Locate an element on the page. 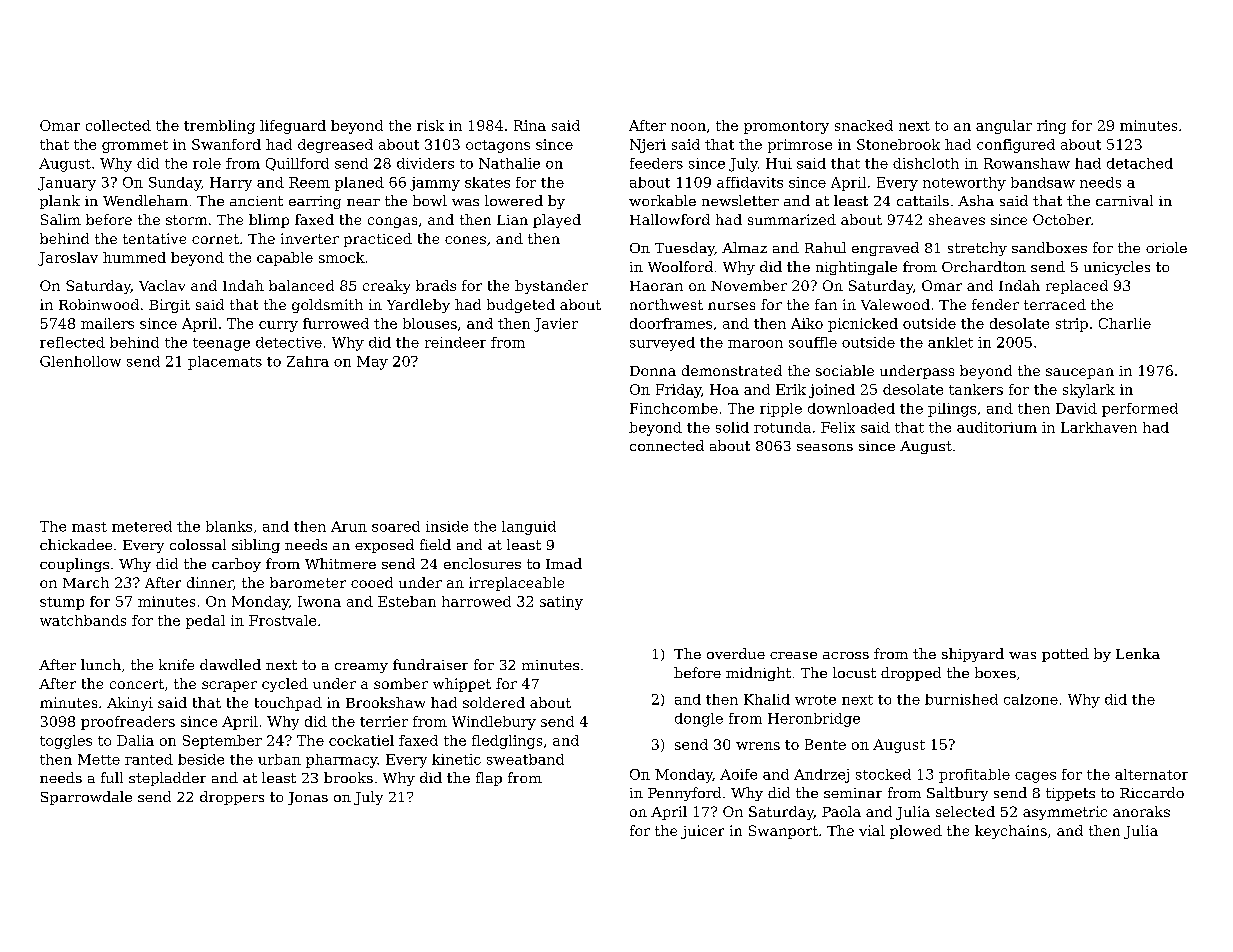 The height and width of the document is (952, 1233). Sparrowdale is located at coordinates (86, 798).
